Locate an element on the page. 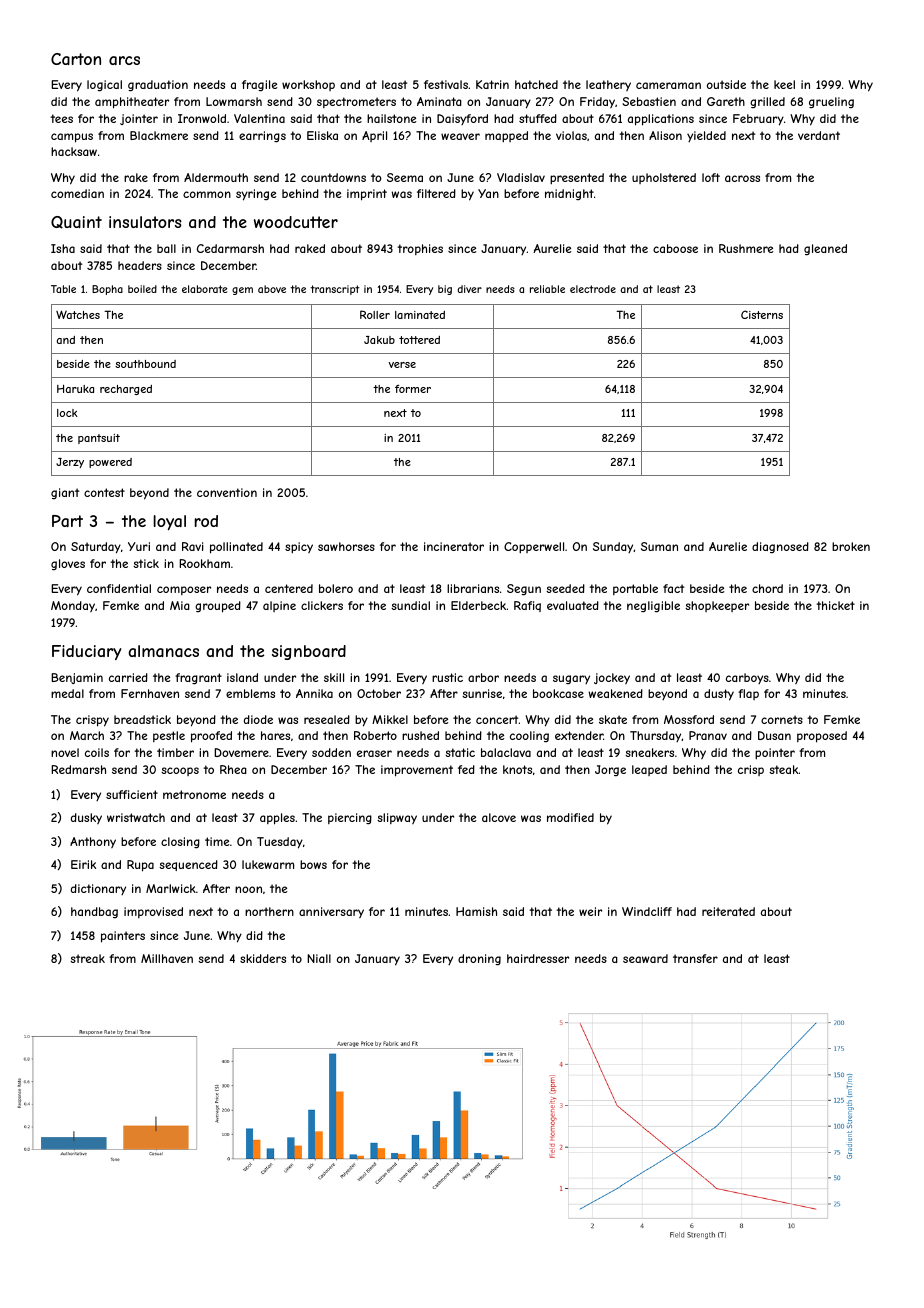 Image resolution: width=924 pixels, height=1308 pixels. arcs is located at coordinates (124, 60).
